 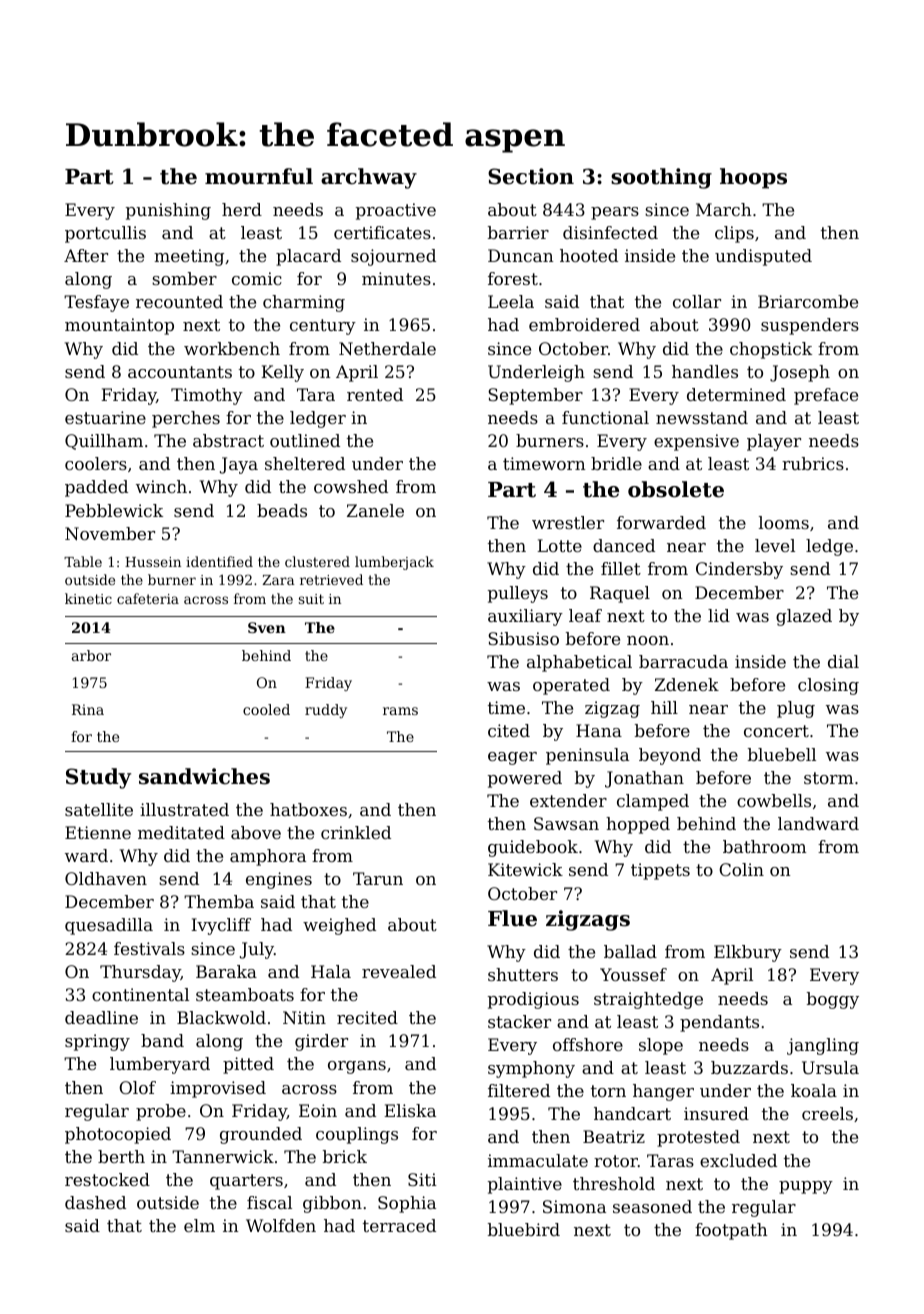 What do you see at coordinates (180, 372) in the page?
I see `accountants` at bounding box center [180, 372].
